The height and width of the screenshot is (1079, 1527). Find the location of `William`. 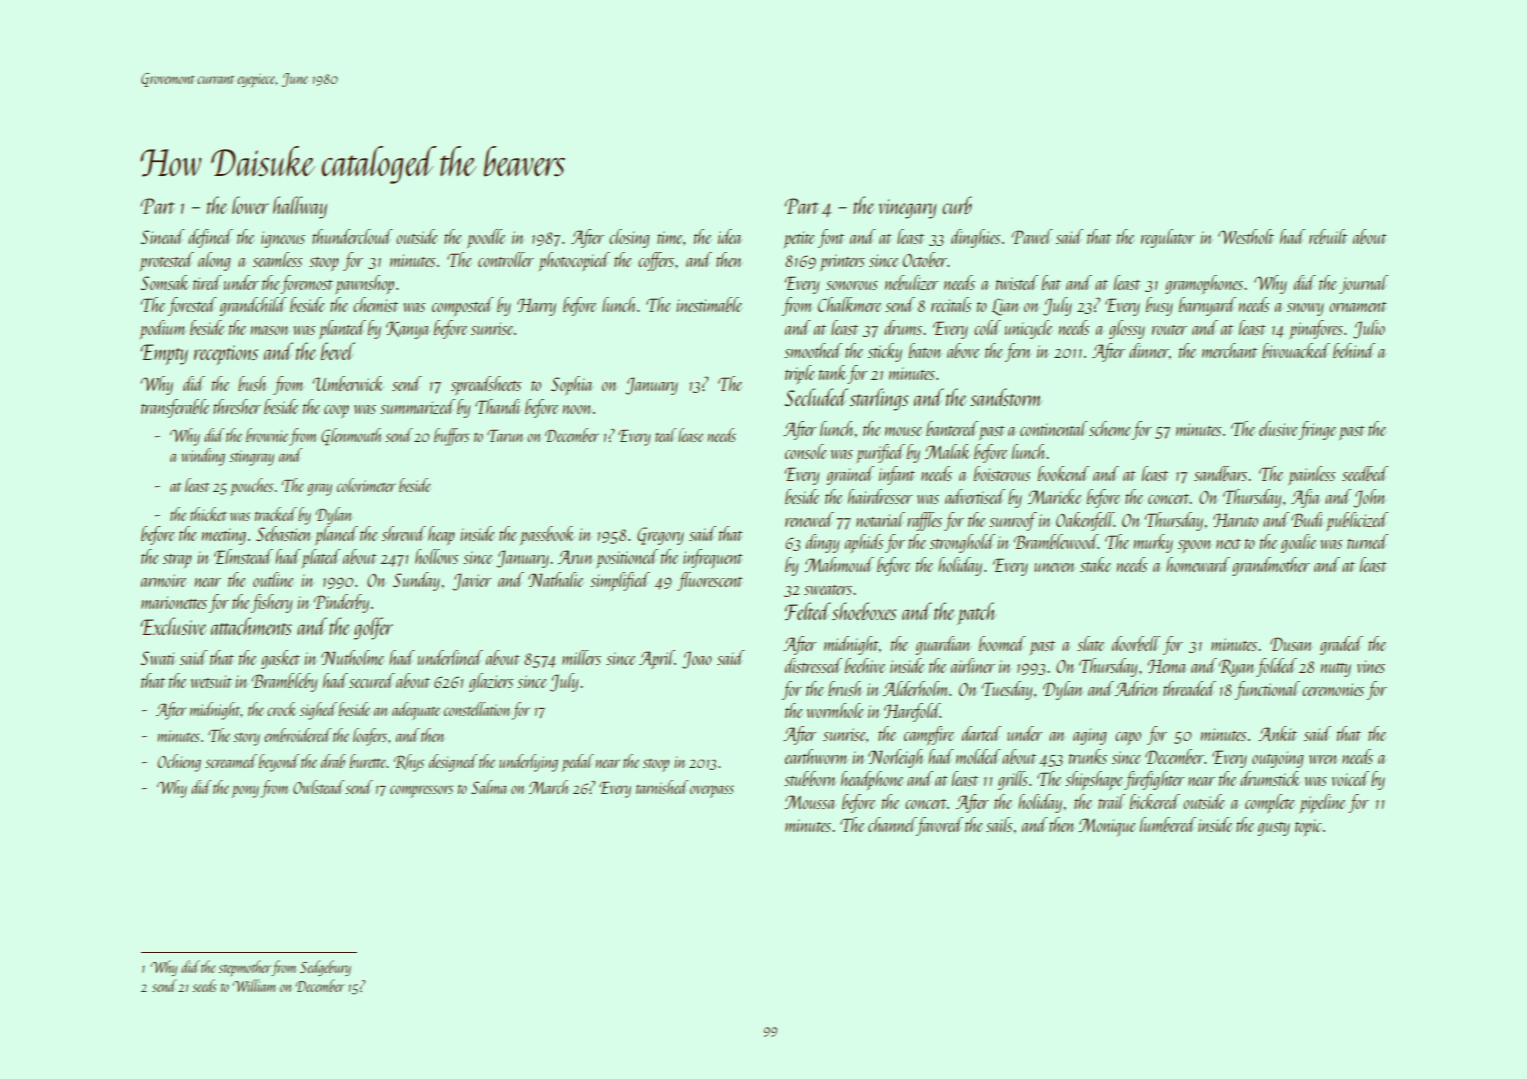

William is located at coordinates (253, 985).
